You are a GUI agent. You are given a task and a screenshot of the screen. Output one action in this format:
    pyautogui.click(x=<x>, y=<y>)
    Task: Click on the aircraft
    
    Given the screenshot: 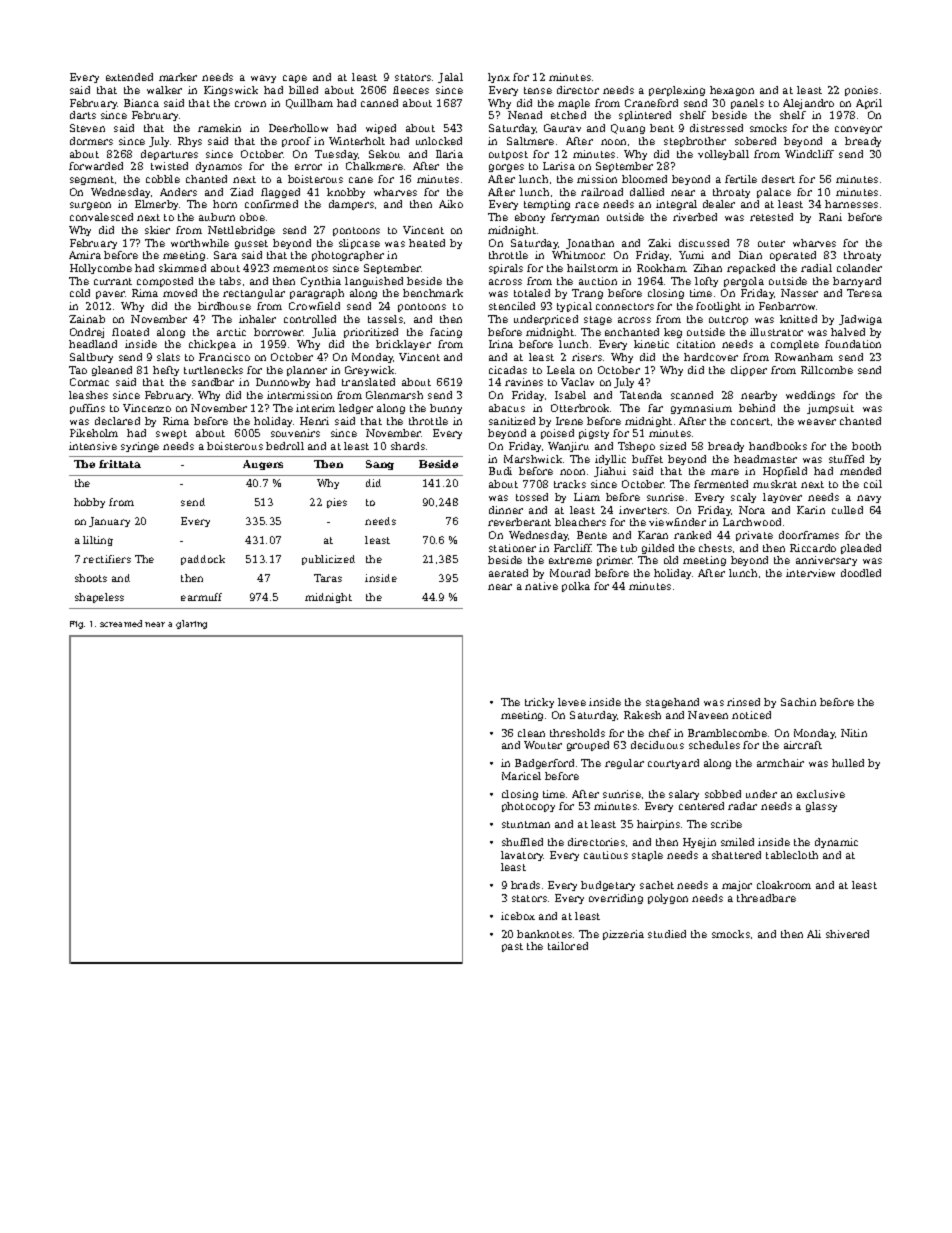 What is the action you would take?
    pyautogui.click(x=803, y=745)
